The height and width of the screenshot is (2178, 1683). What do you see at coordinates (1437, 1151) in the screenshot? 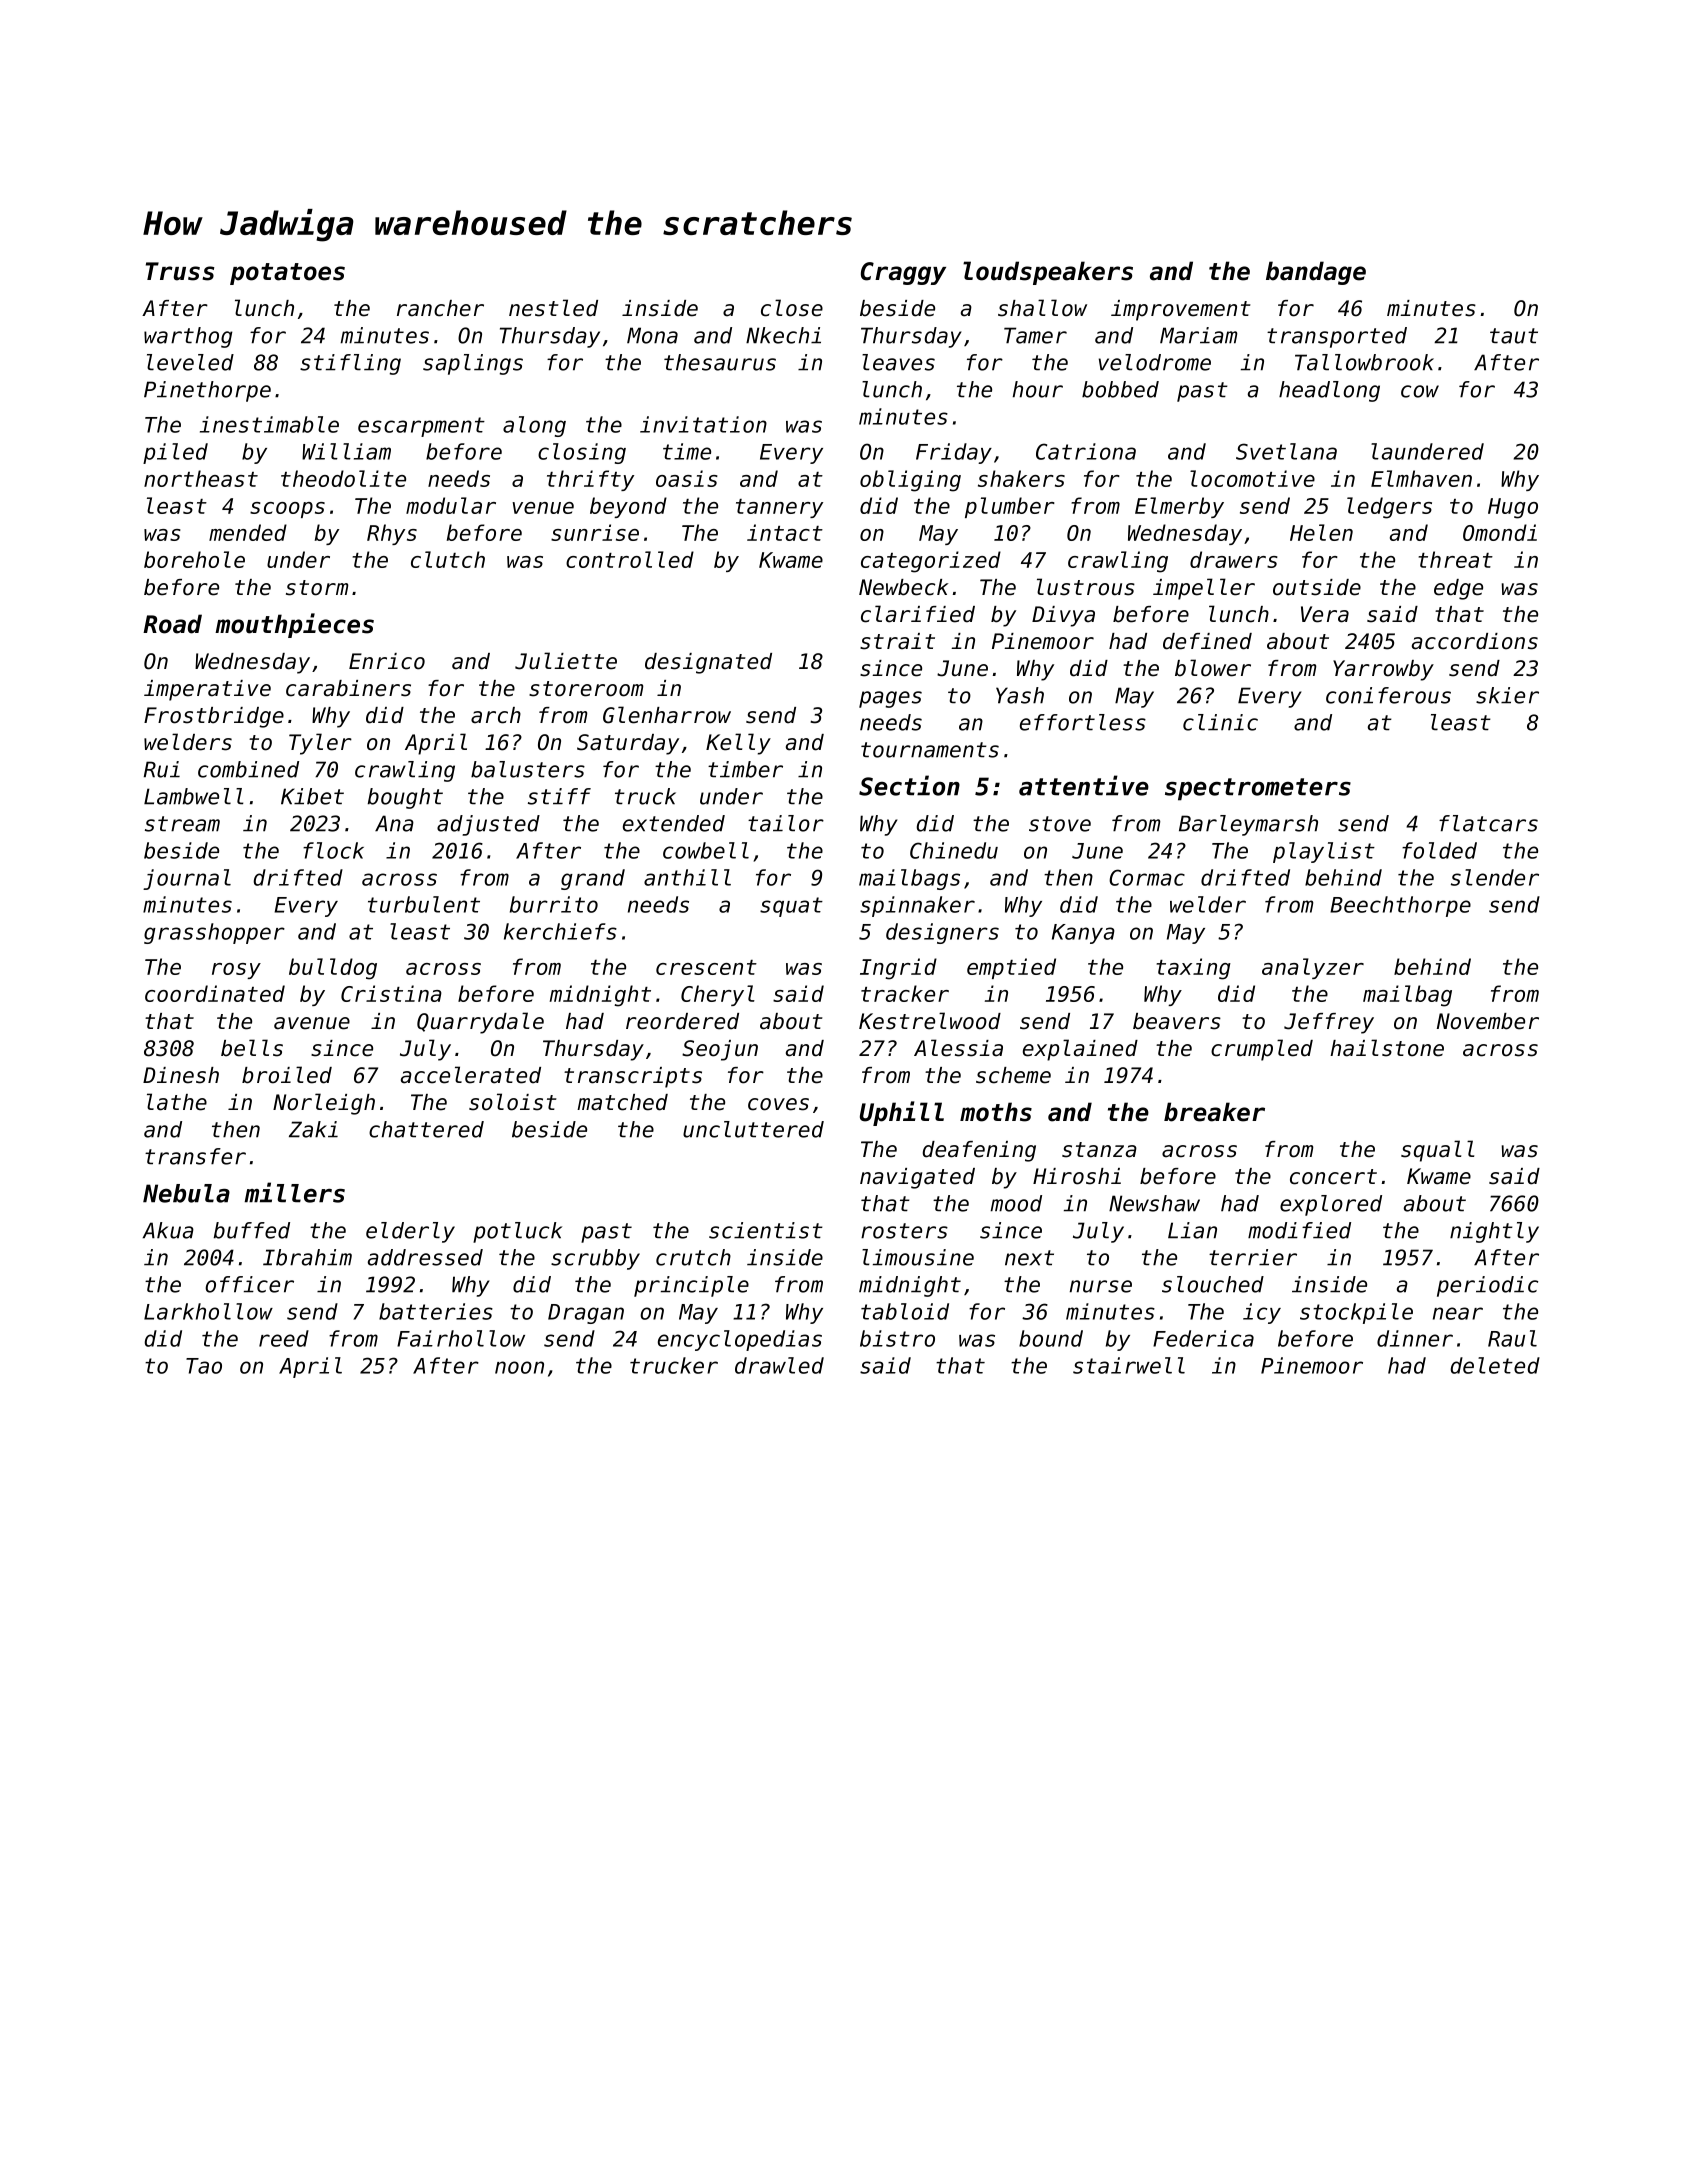
I see `squall` at bounding box center [1437, 1151].
